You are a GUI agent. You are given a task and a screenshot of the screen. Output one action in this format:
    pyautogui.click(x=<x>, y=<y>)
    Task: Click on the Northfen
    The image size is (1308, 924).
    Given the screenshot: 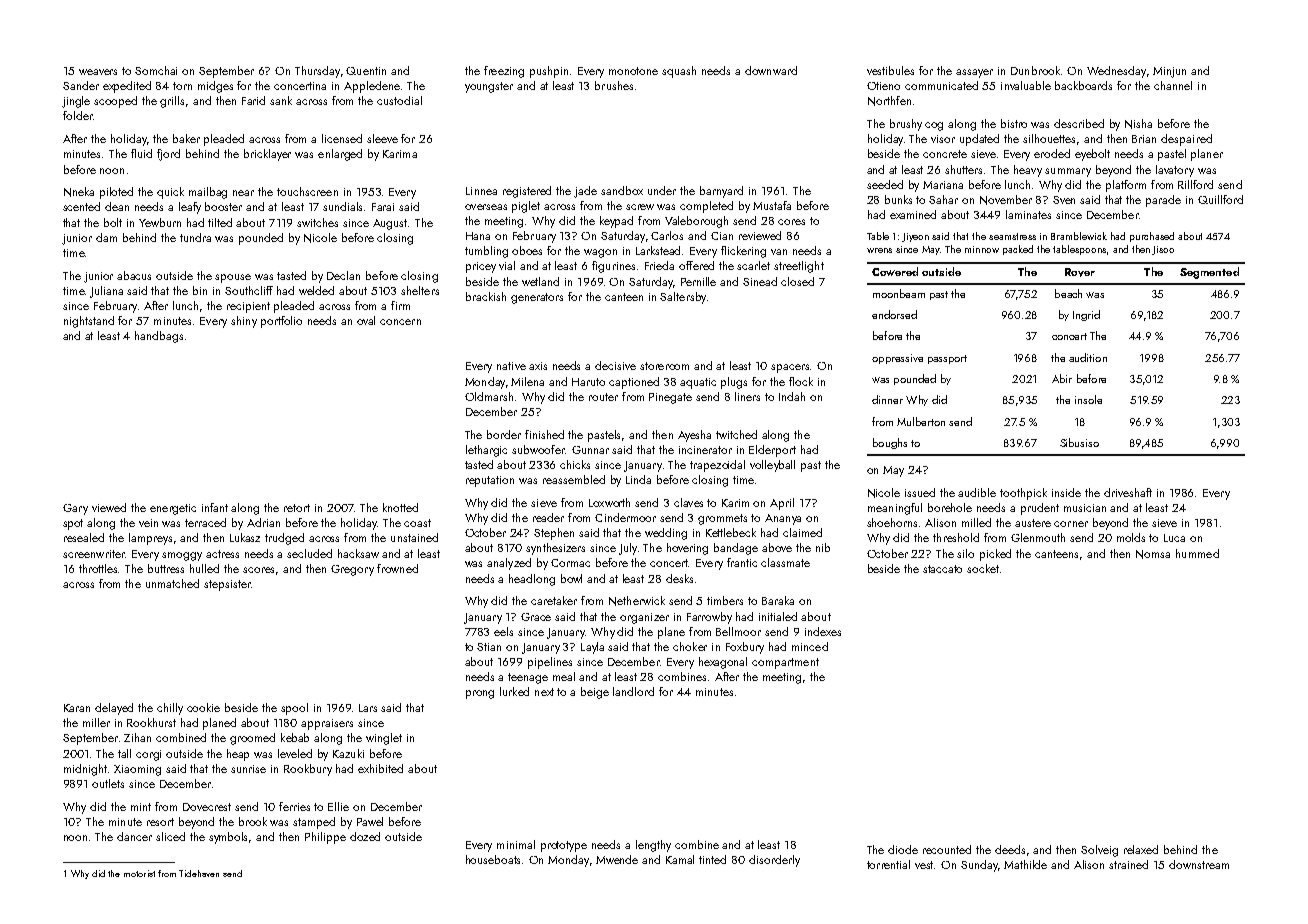 What is the action you would take?
    pyautogui.click(x=889, y=101)
